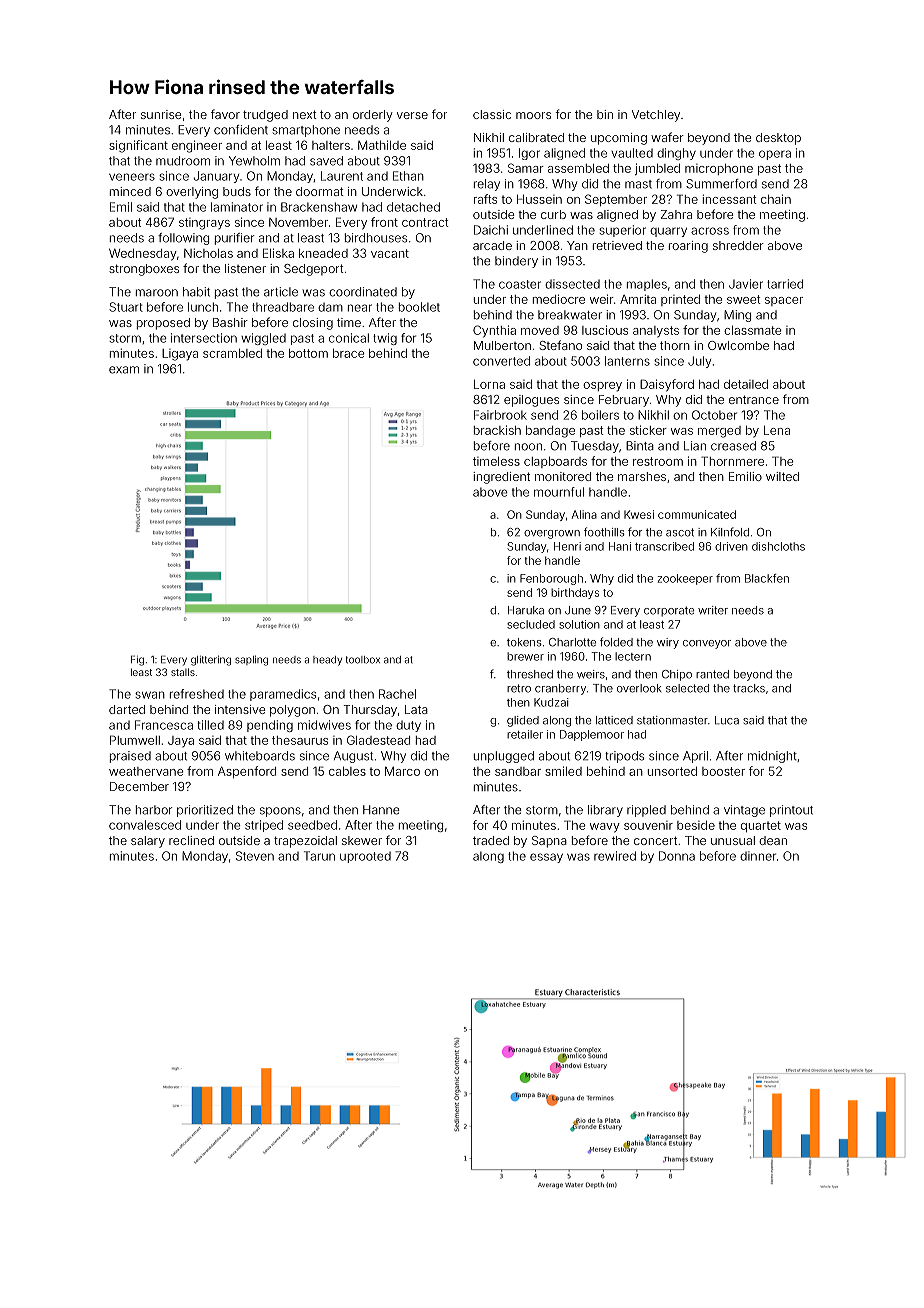 The width and height of the image is (924, 1308). I want to click on detailed, so click(746, 384).
